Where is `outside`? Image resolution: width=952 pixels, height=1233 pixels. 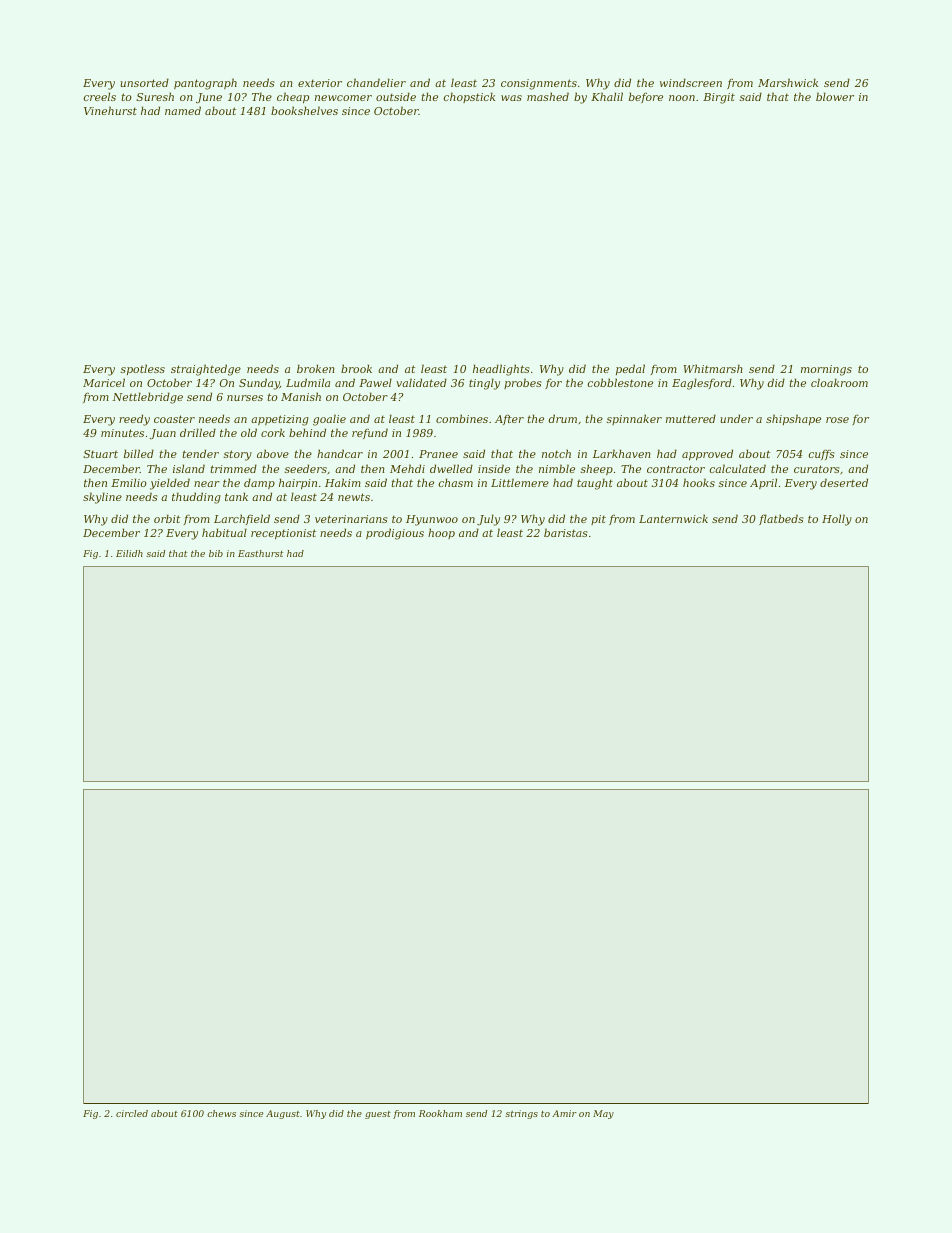
outside is located at coordinates (396, 96).
